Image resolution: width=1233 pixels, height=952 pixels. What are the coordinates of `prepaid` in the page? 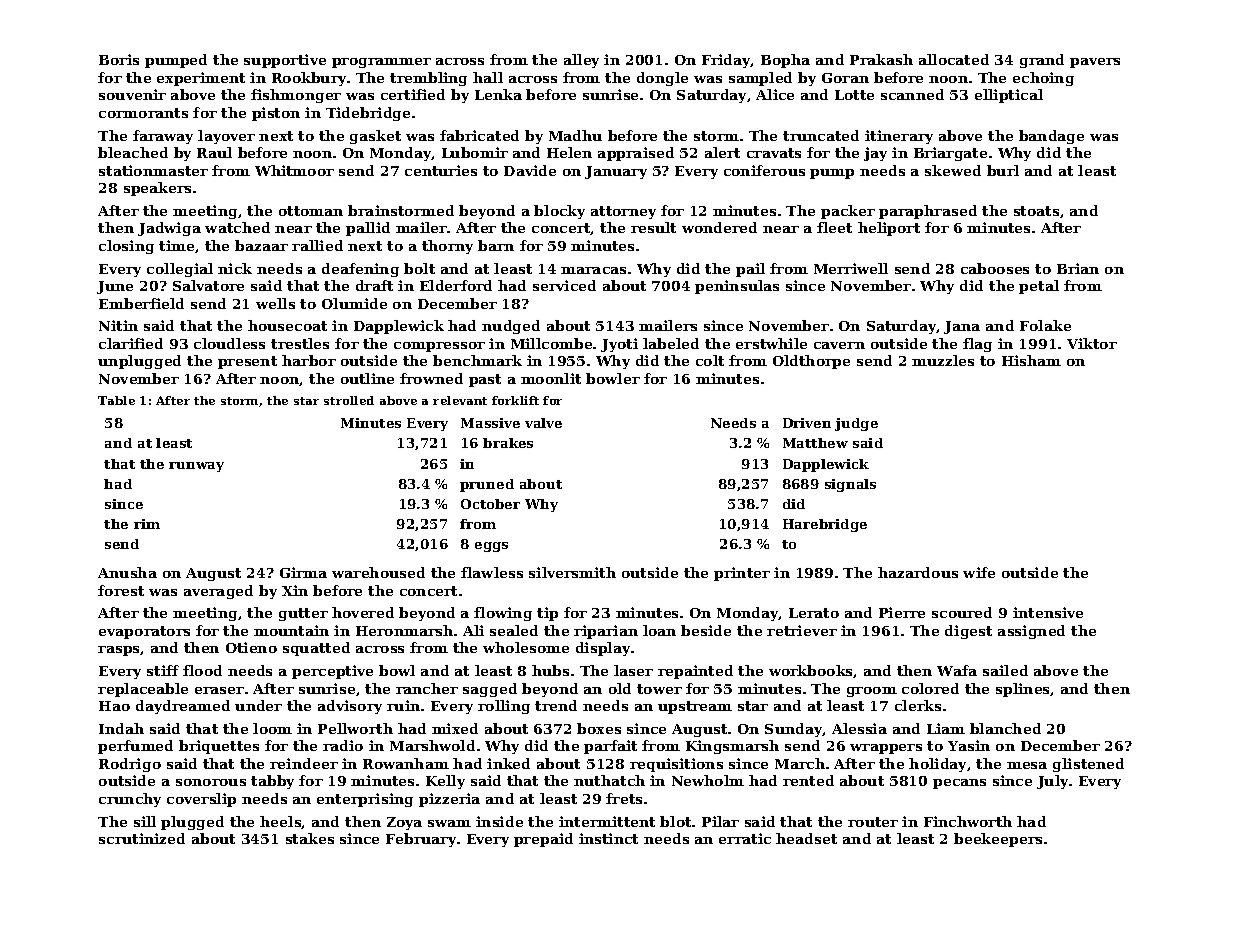 It's located at (543, 840).
